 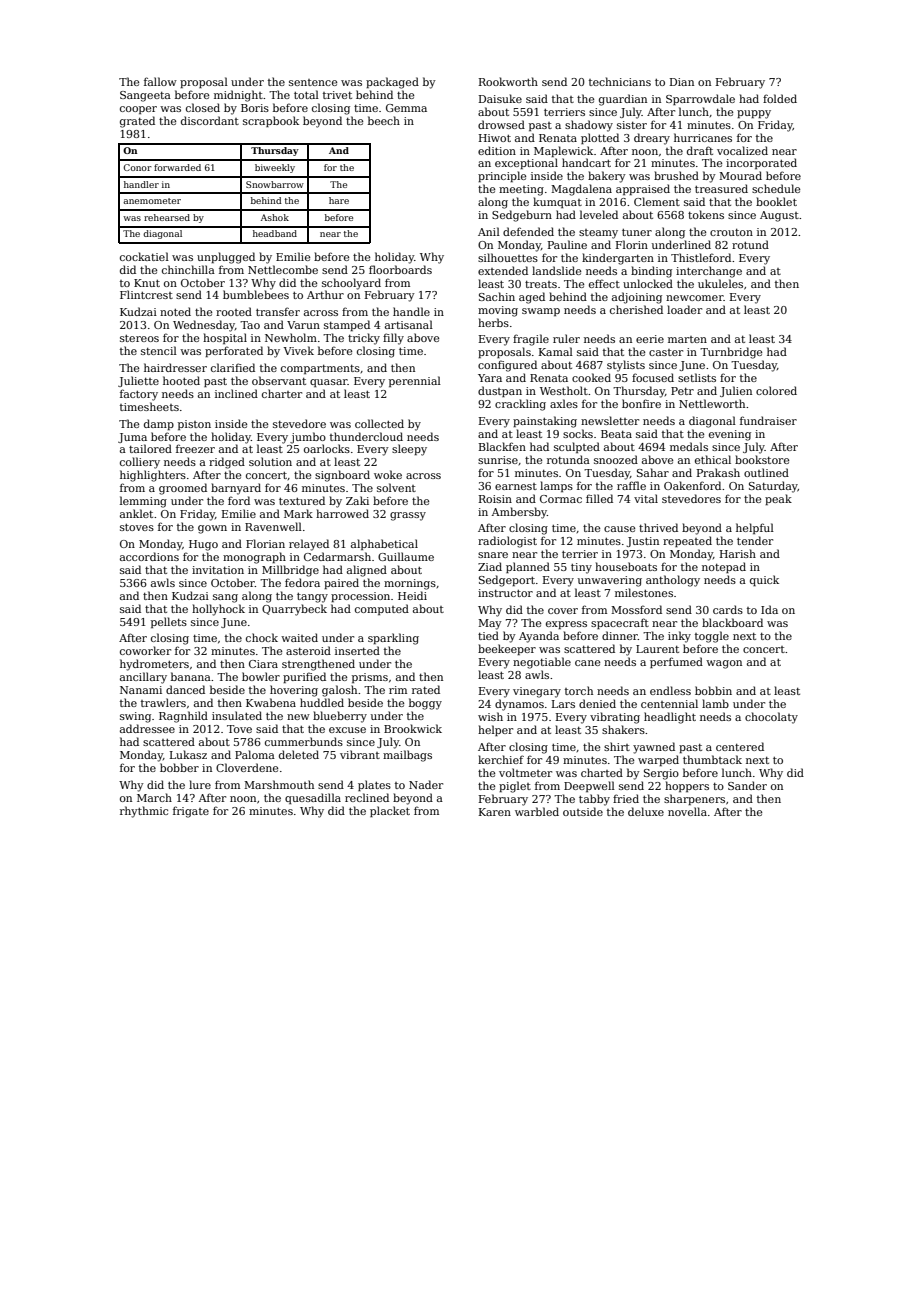 What do you see at coordinates (768, 420) in the image?
I see `fundraiser` at bounding box center [768, 420].
